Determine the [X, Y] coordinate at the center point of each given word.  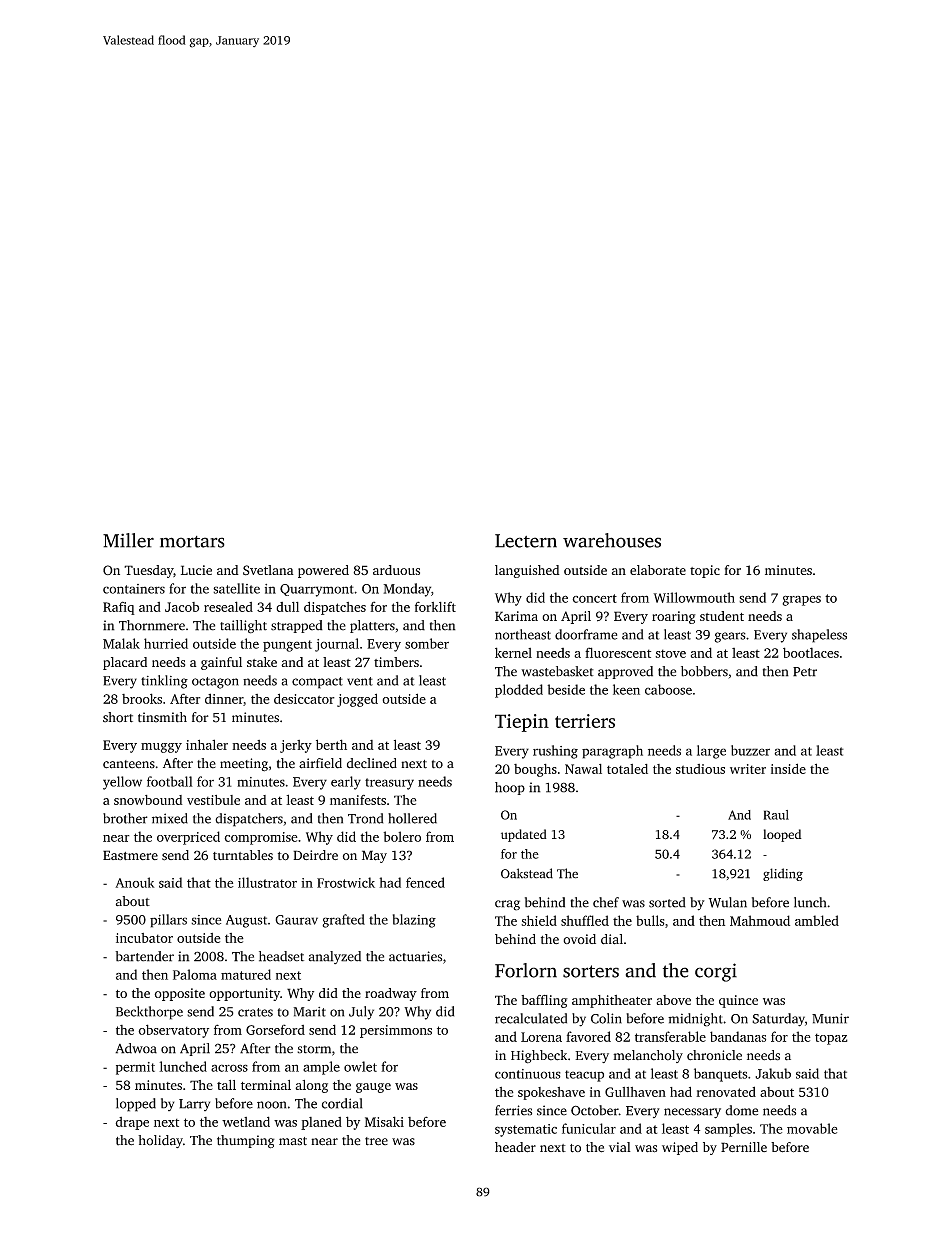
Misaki [384, 1121]
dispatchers [249, 820]
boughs [535, 770]
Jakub [773, 1073]
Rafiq [119, 608]
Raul [776, 815]
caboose [668, 689]
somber [427, 643]
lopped [136, 1105]
